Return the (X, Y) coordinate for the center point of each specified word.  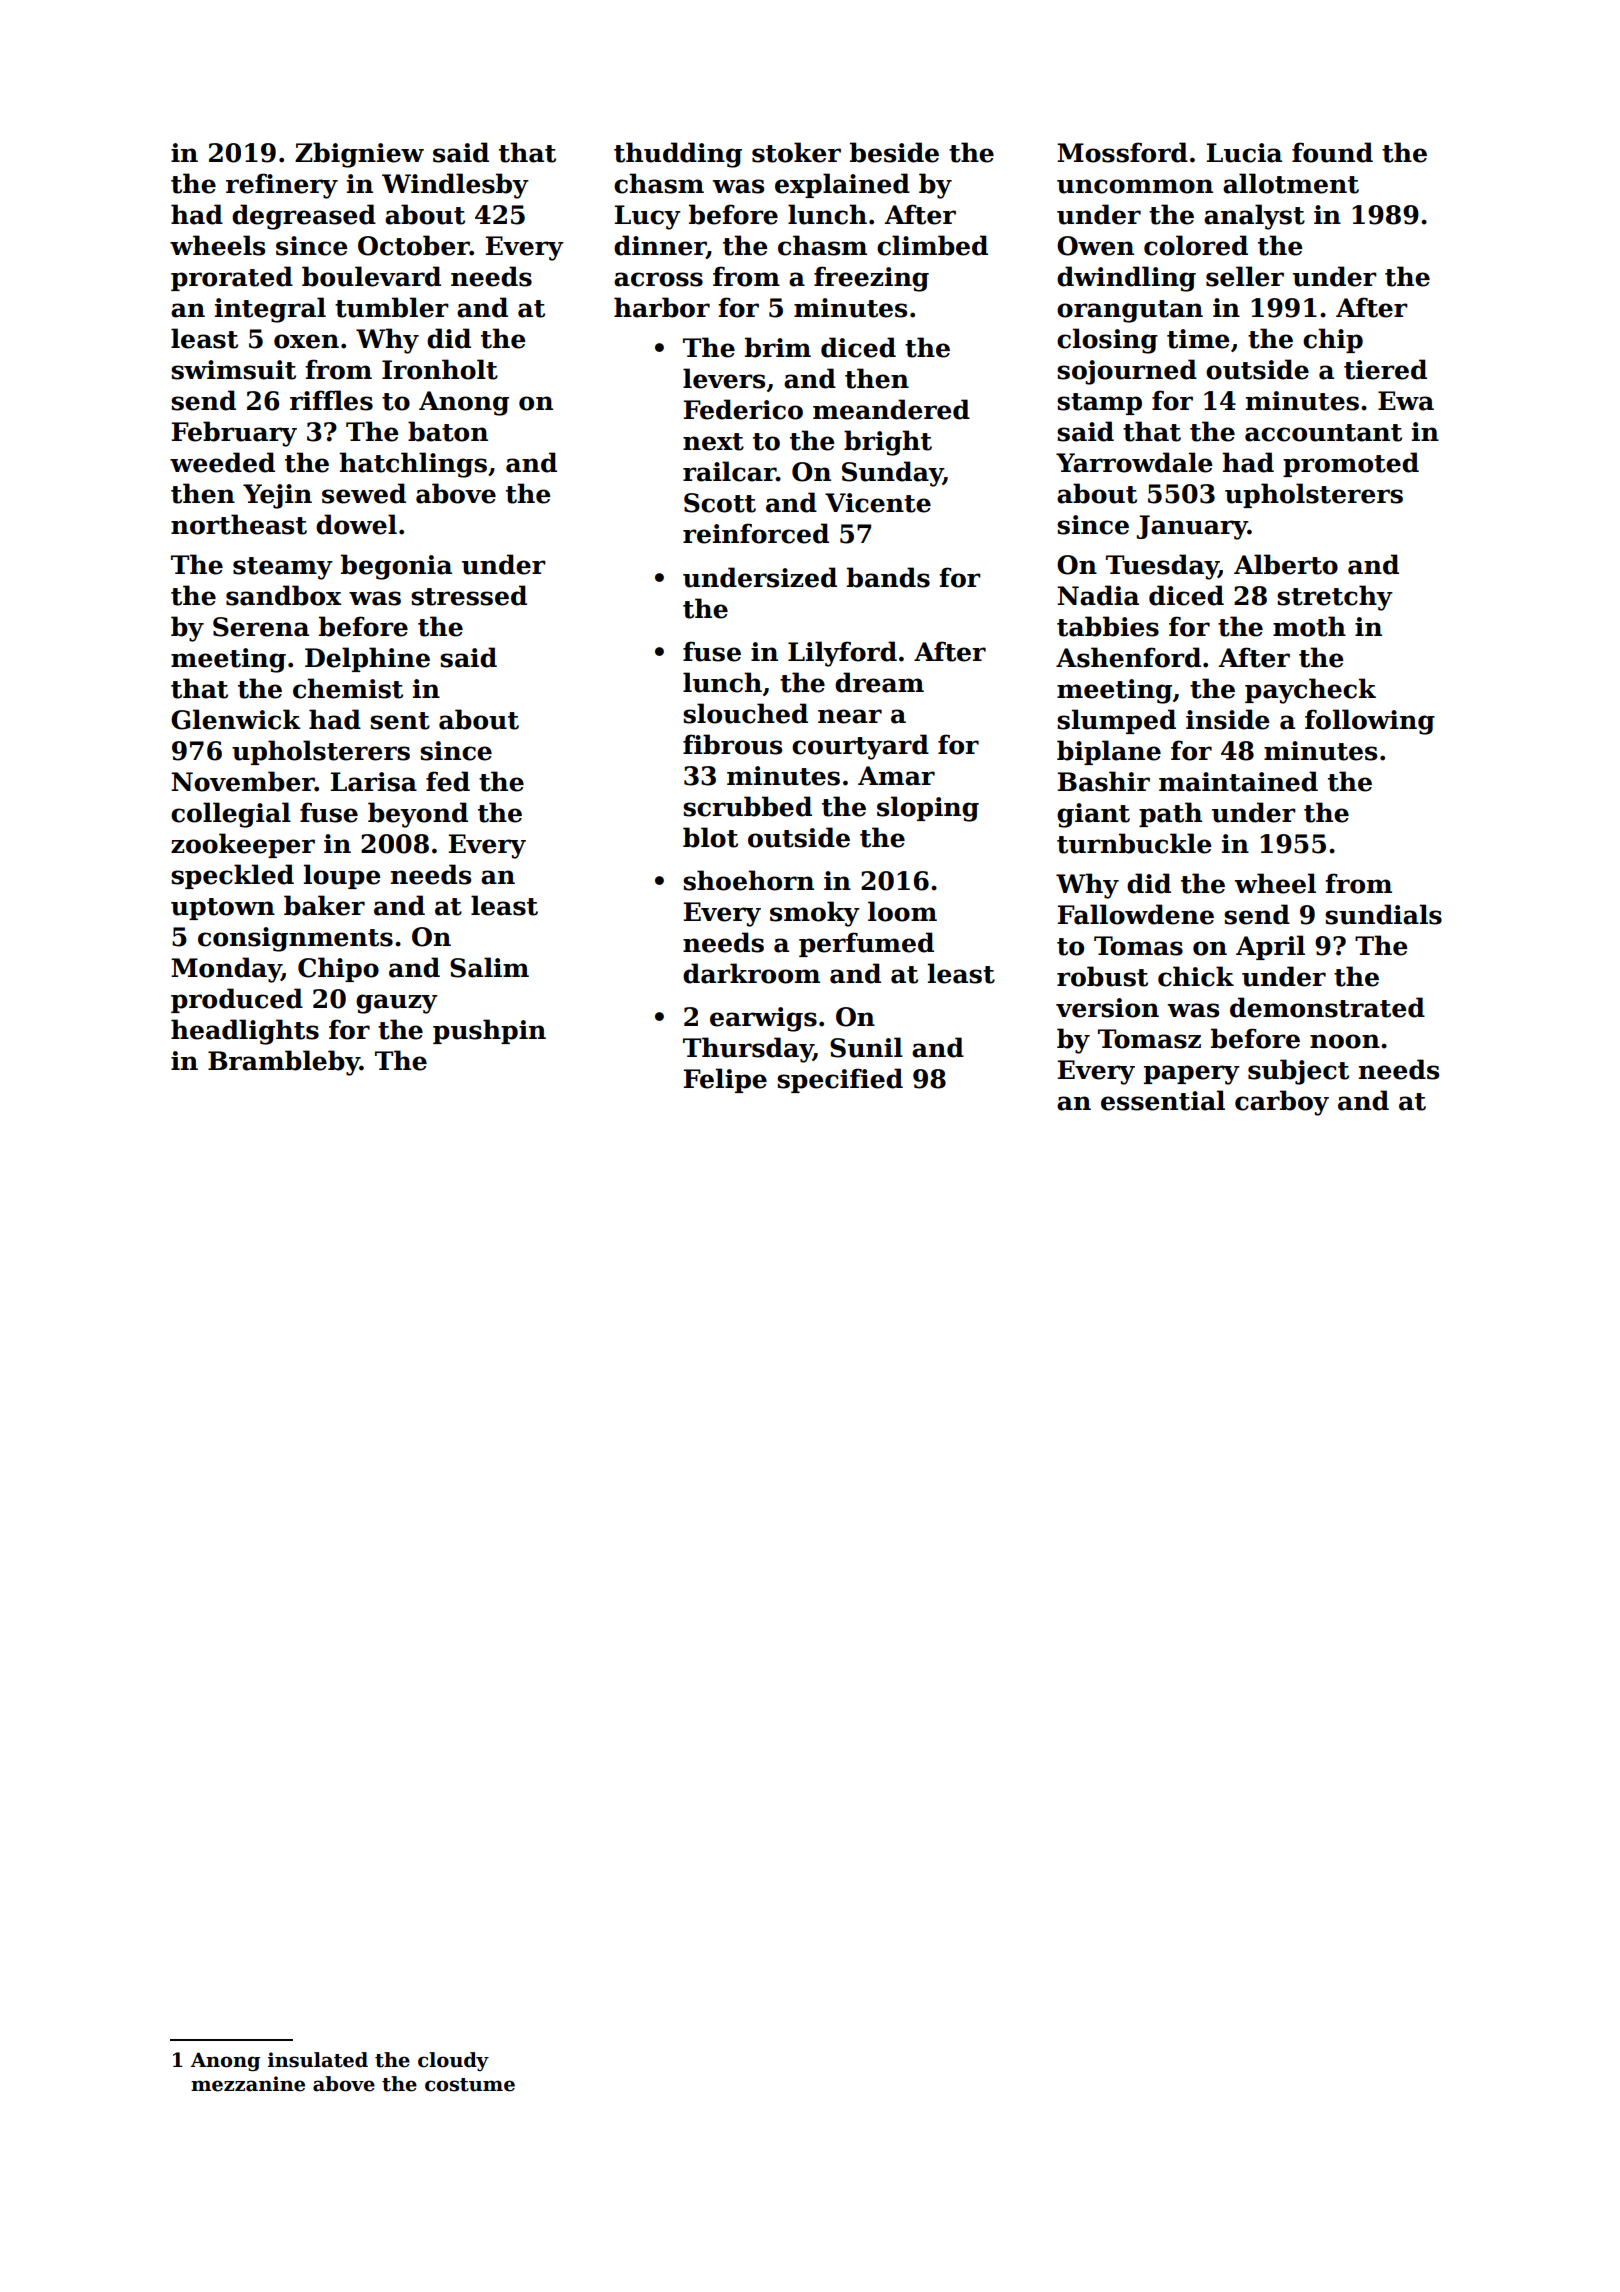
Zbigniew (359, 155)
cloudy (453, 2061)
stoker (796, 152)
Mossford (1122, 152)
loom (902, 911)
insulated (318, 2060)
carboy (1282, 1103)
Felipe (725, 1080)
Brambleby (284, 1063)
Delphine (367, 659)
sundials (1383, 914)
